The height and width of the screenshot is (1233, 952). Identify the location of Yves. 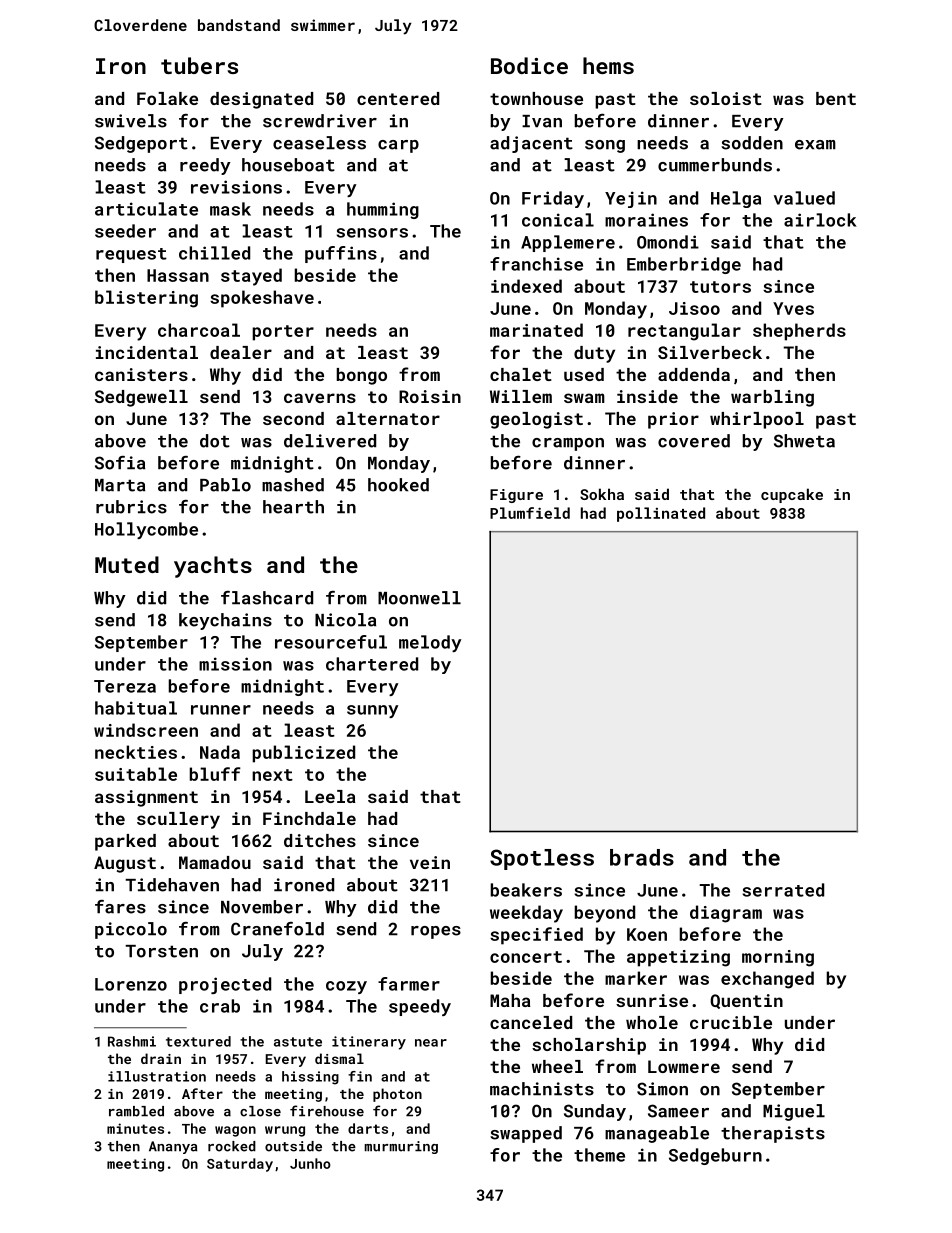
(793, 308).
